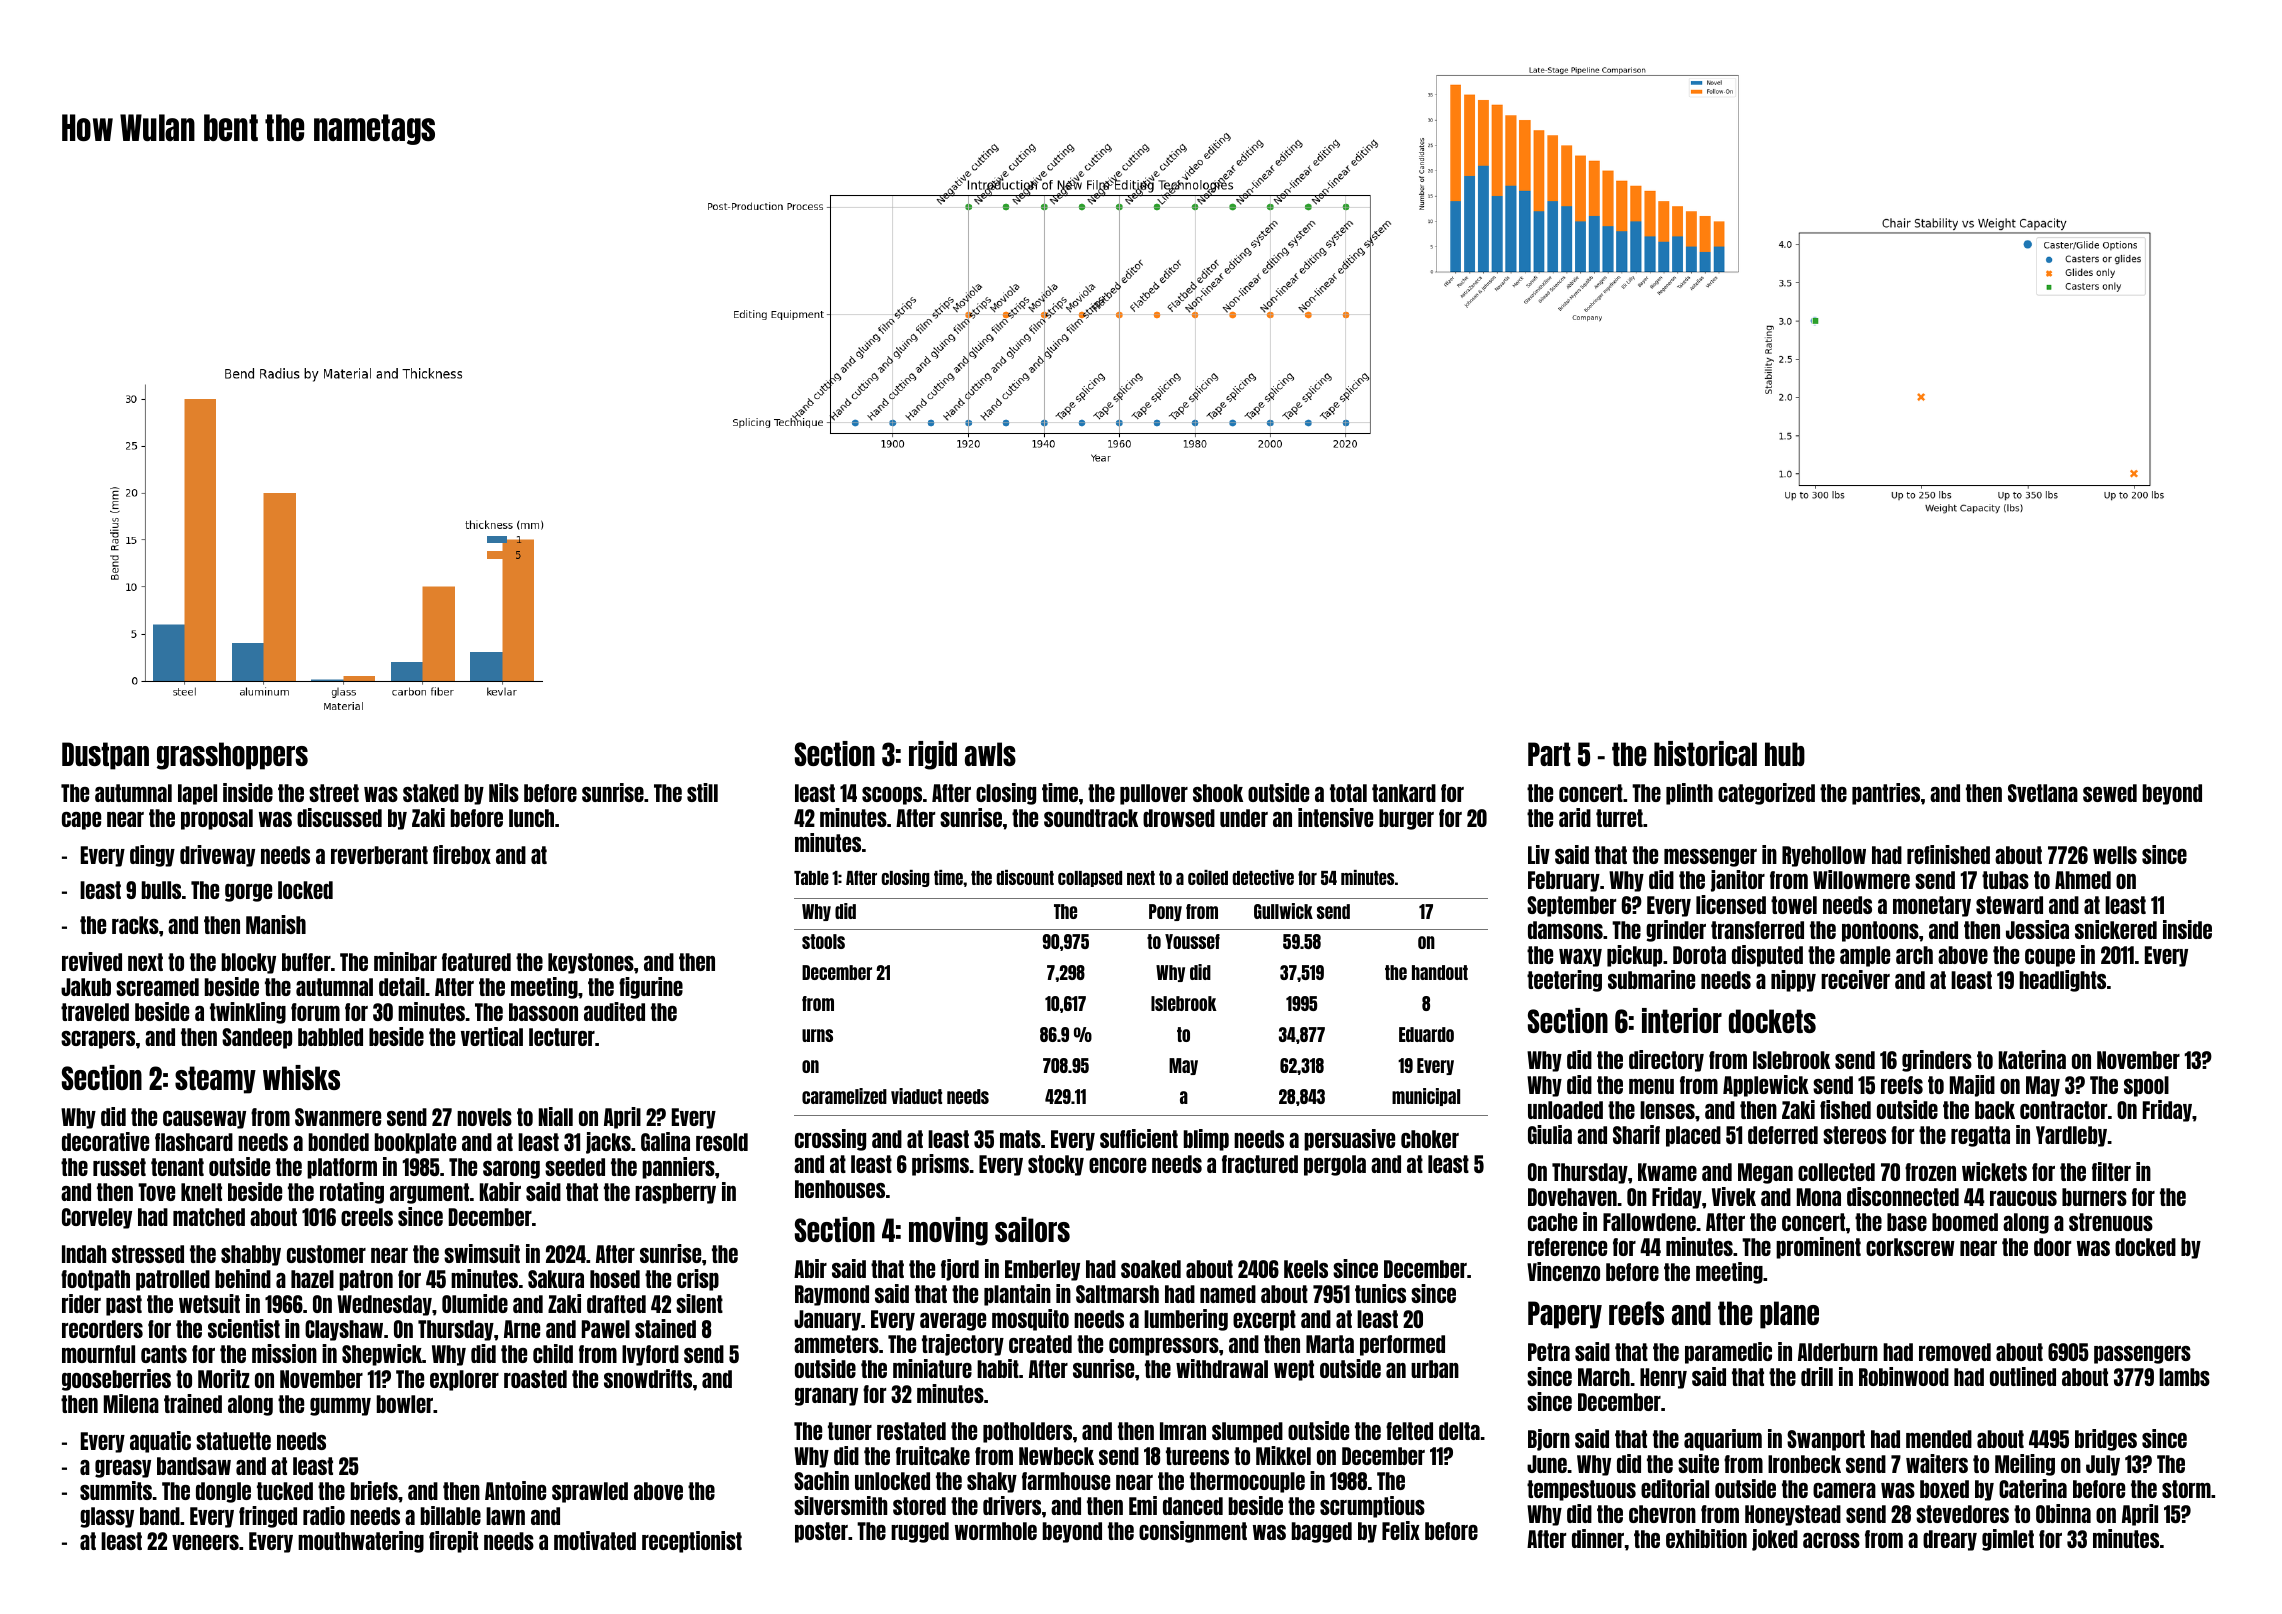 The width and height of the screenshot is (2282, 1614). What do you see at coordinates (1836, 1172) in the screenshot?
I see `collected` at bounding box center [1836, 1172].
